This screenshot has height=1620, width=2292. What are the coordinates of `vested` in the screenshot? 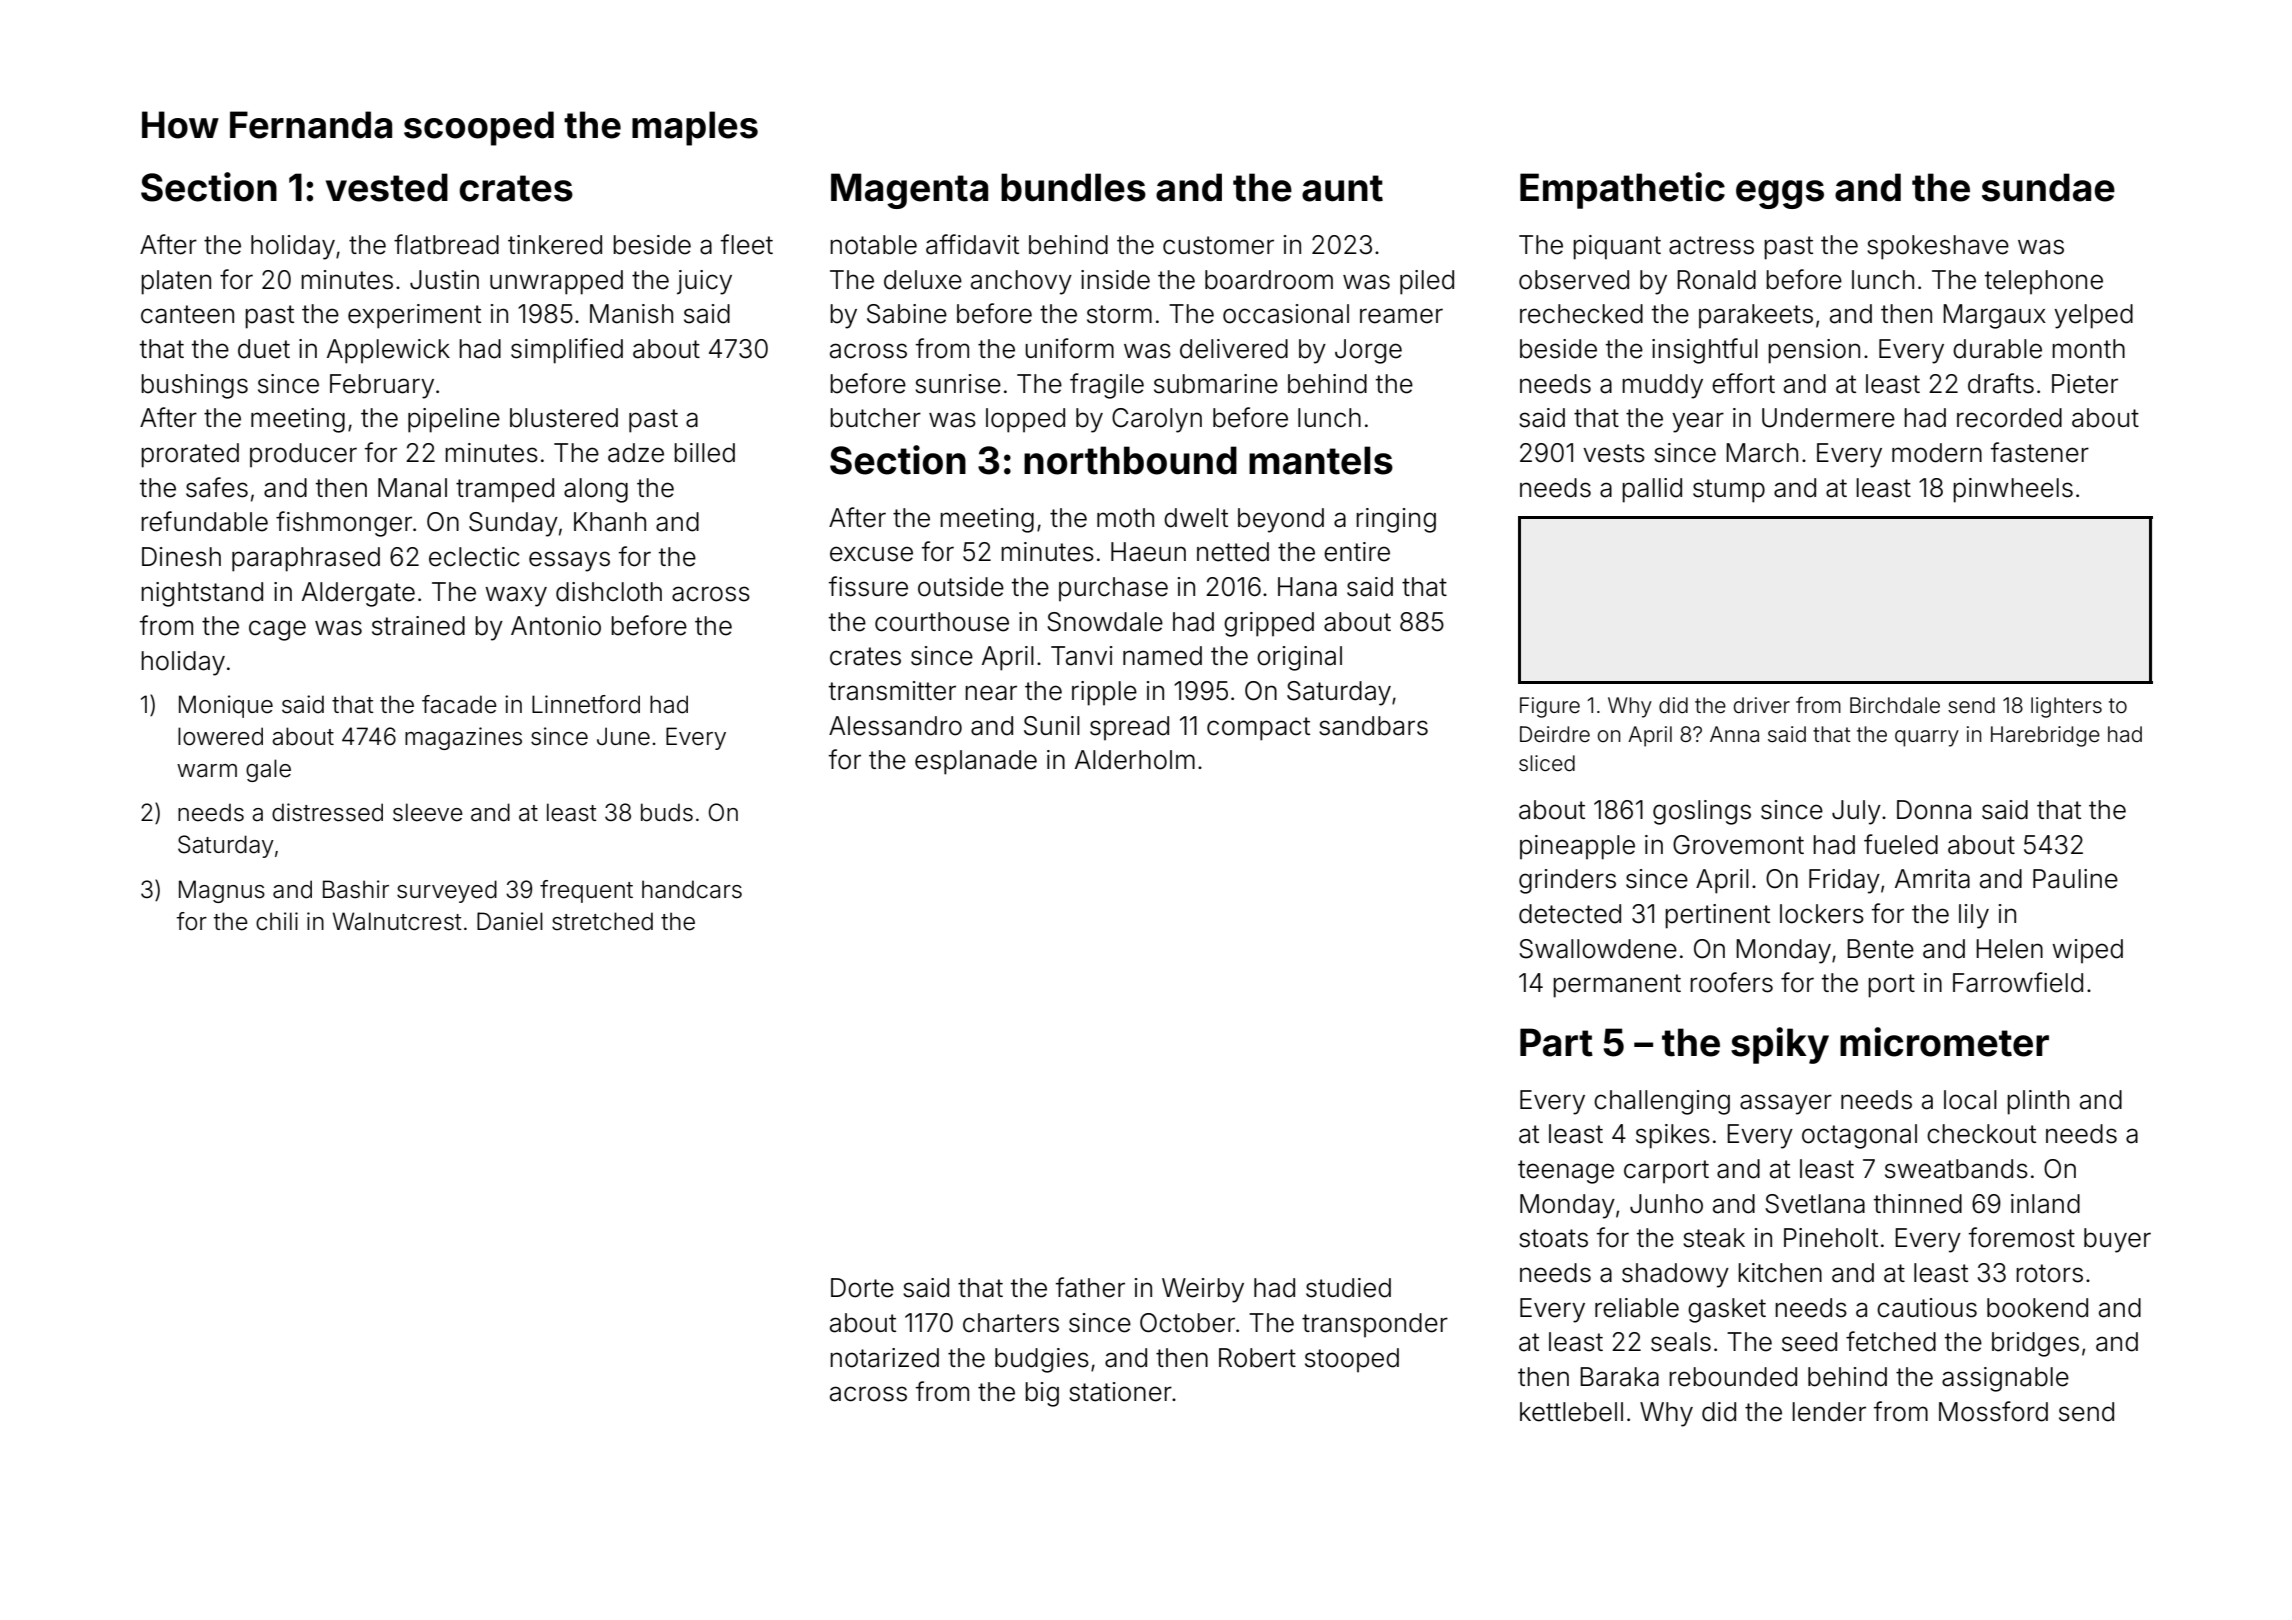 It's located at (387, 187).
